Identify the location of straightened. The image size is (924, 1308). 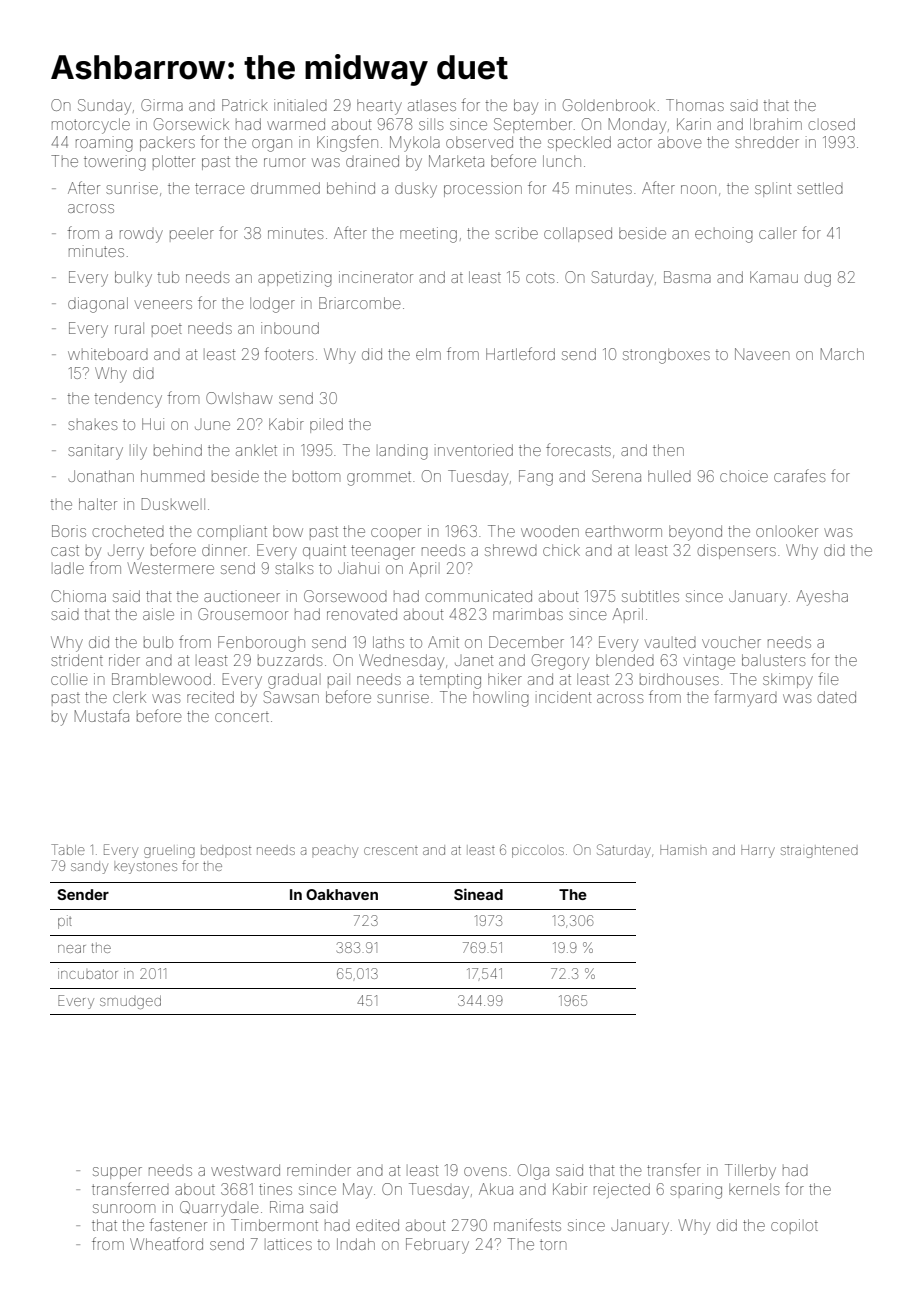
(819, 852).
